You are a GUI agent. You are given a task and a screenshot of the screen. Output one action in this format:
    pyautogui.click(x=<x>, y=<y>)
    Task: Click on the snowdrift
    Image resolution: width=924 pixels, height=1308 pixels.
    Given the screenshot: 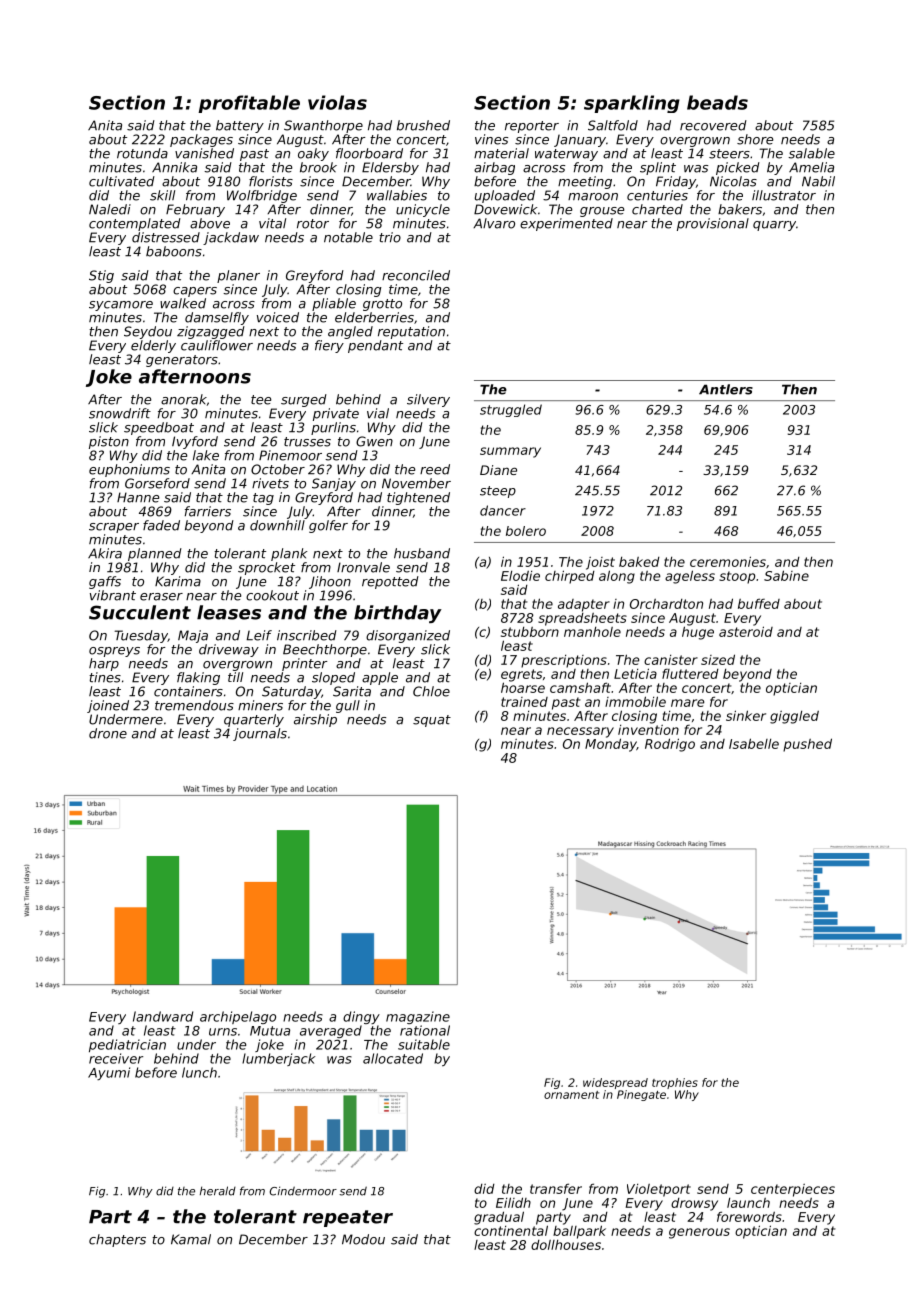 What is the action you would take?
    pyautogui.click(x=120, y=413)
